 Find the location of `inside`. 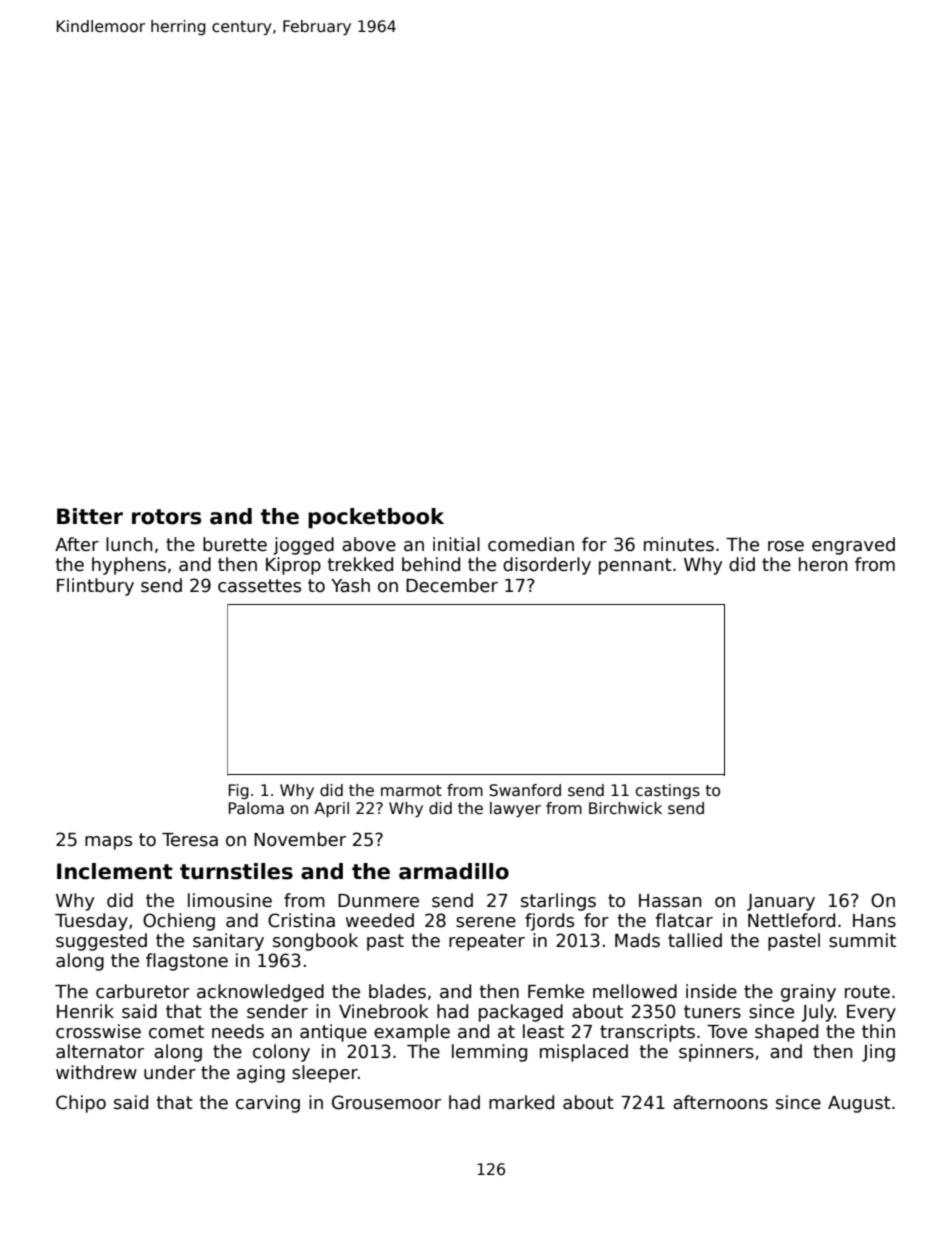

inside is located at coordinates (711, 991).
